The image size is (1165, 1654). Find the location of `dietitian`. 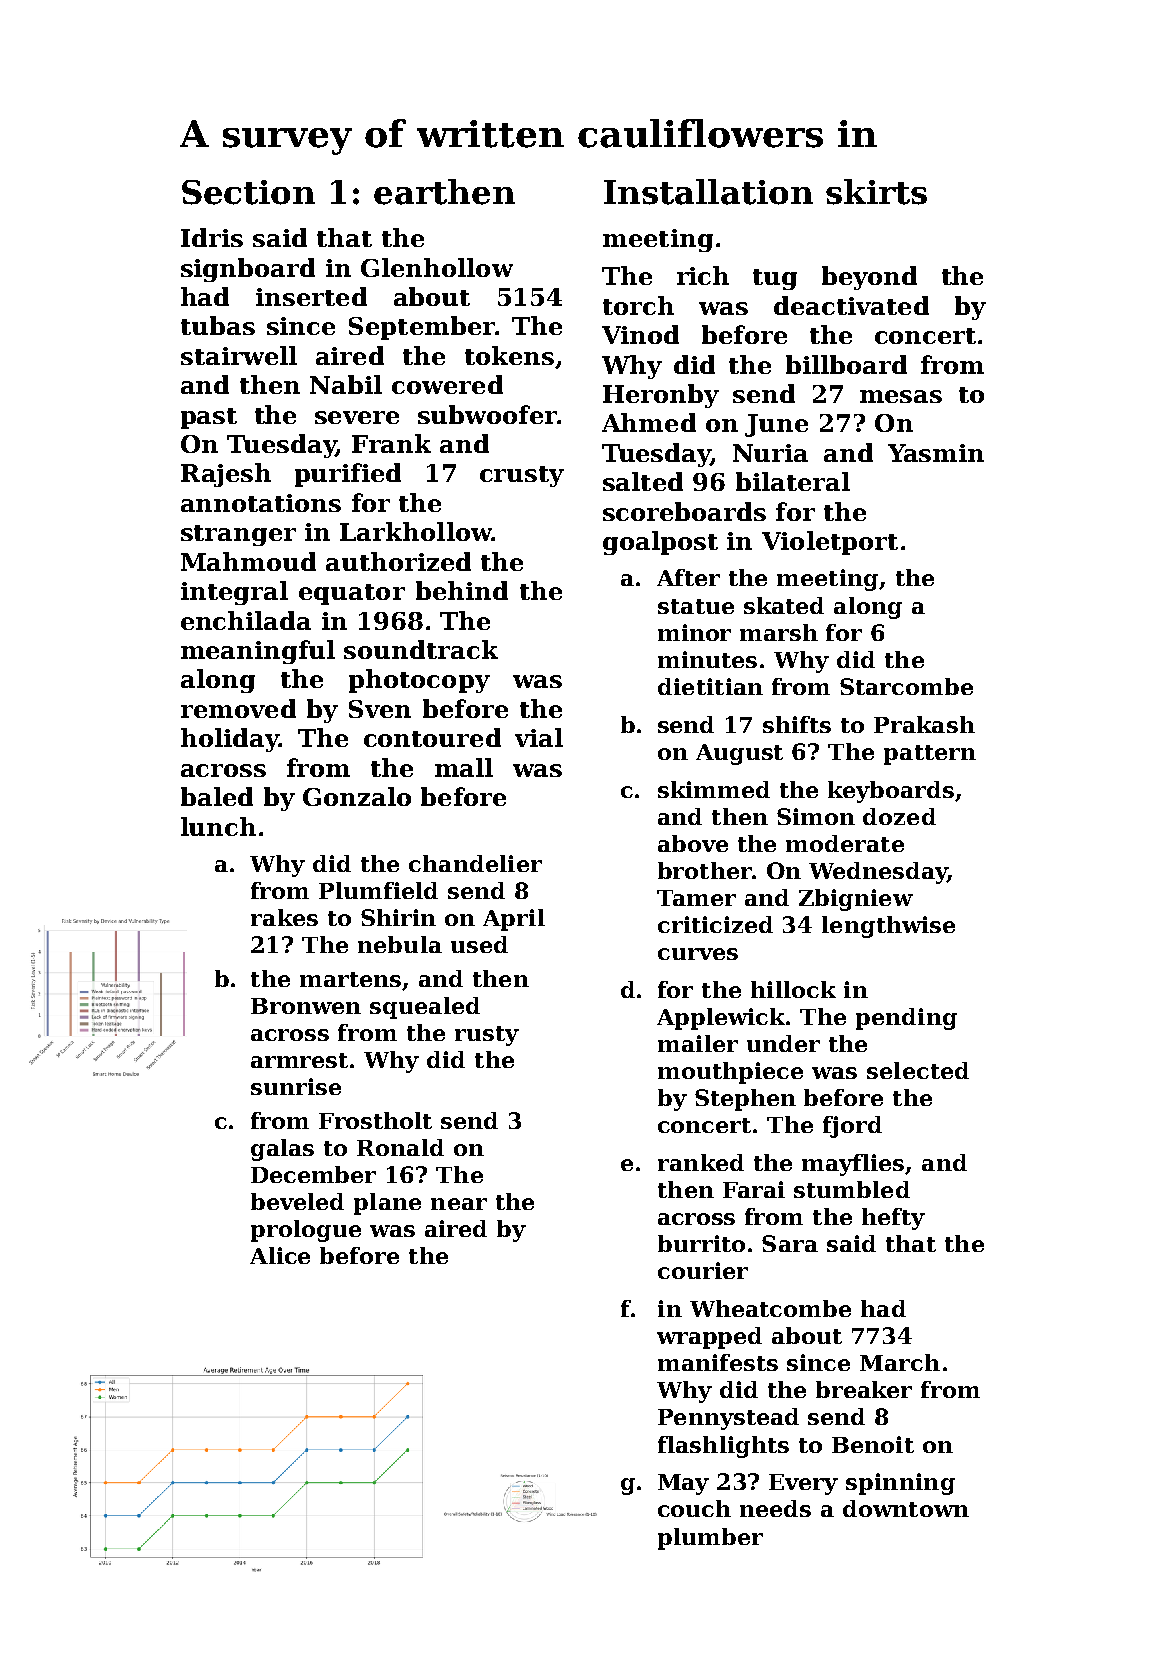

dietitian is located at coordinates (710, 686).
